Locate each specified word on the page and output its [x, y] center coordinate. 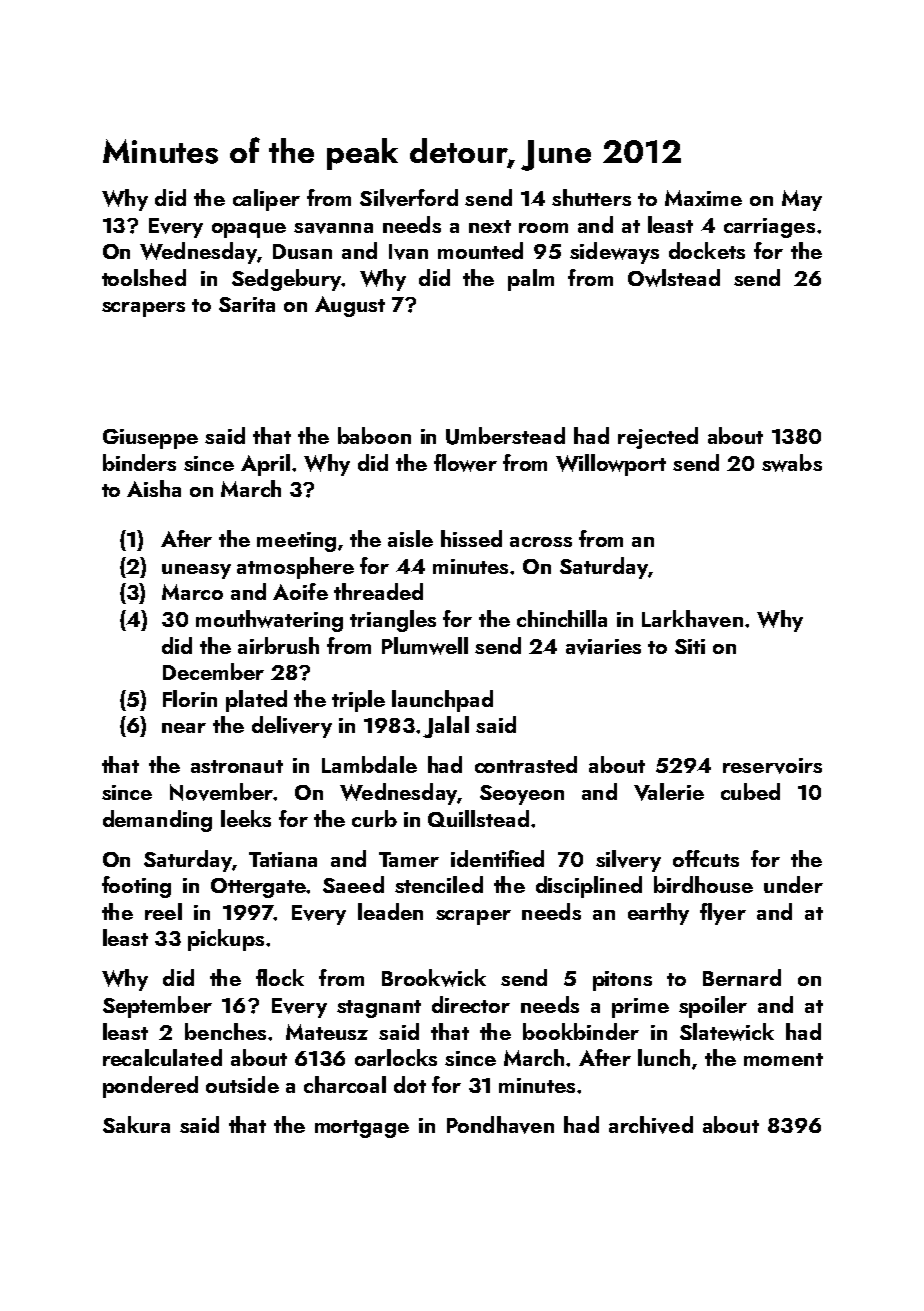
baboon [374, 435]
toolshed [144, 277]
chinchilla [562, 618]
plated [256, 701]
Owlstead [674, 278]
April [265, 465]
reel [163, 911]
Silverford [409, 198]
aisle [410, 538]
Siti [690, 646]
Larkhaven [692, 619]
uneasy [196, 571]
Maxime [703, 198]
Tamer [409, 859]
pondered [150, 1087]
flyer [723, 914]
